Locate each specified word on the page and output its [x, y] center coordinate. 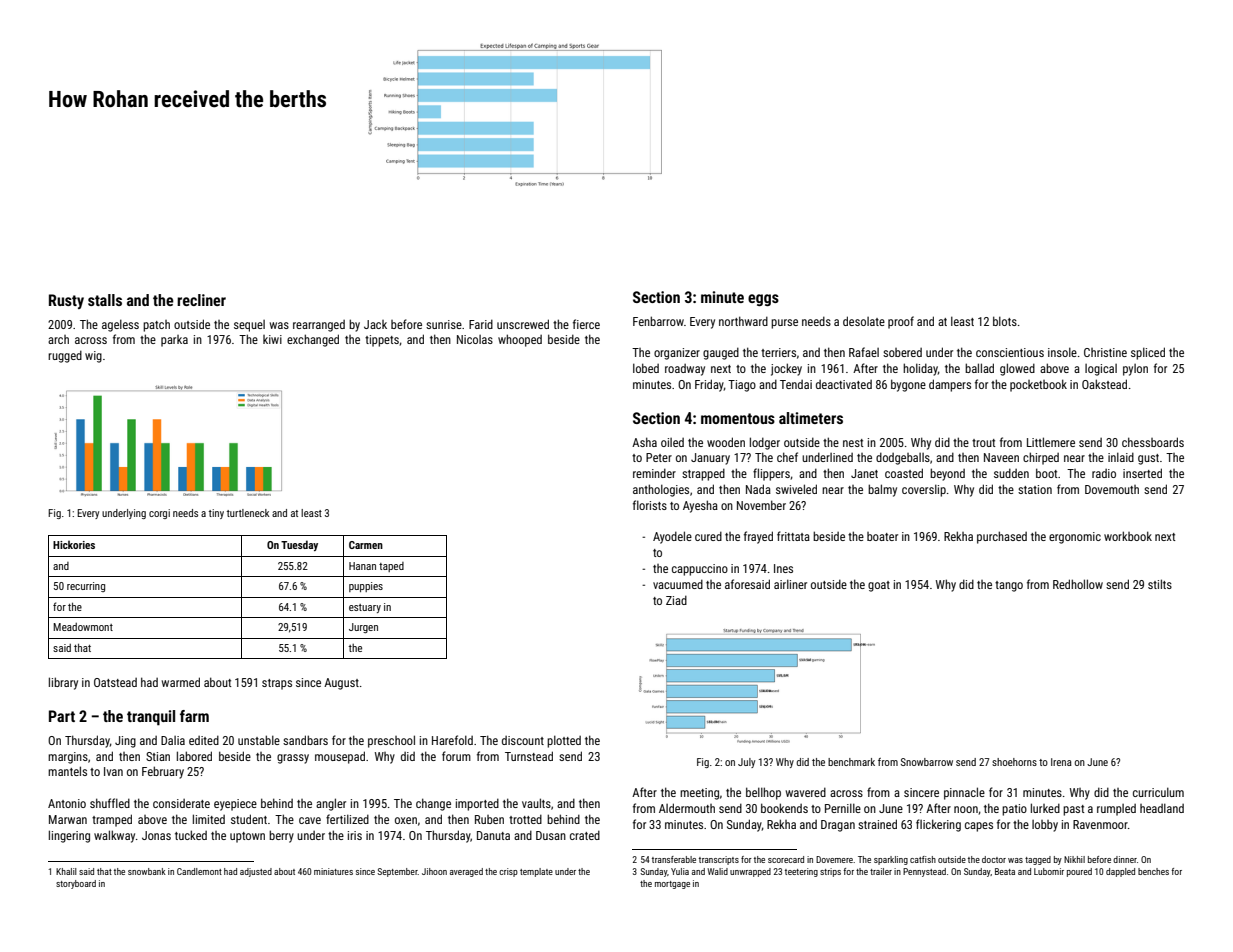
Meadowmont [83, 627]
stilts [1160, 584]
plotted [564, 741]
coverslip [924, 490]
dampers [950, 385]
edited [204, 740]
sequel [249, 326]
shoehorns [1014, 762]
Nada [758, 489]
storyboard [76, 884]
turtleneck [248, 513]
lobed [646, 368]
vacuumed [678, 584]
